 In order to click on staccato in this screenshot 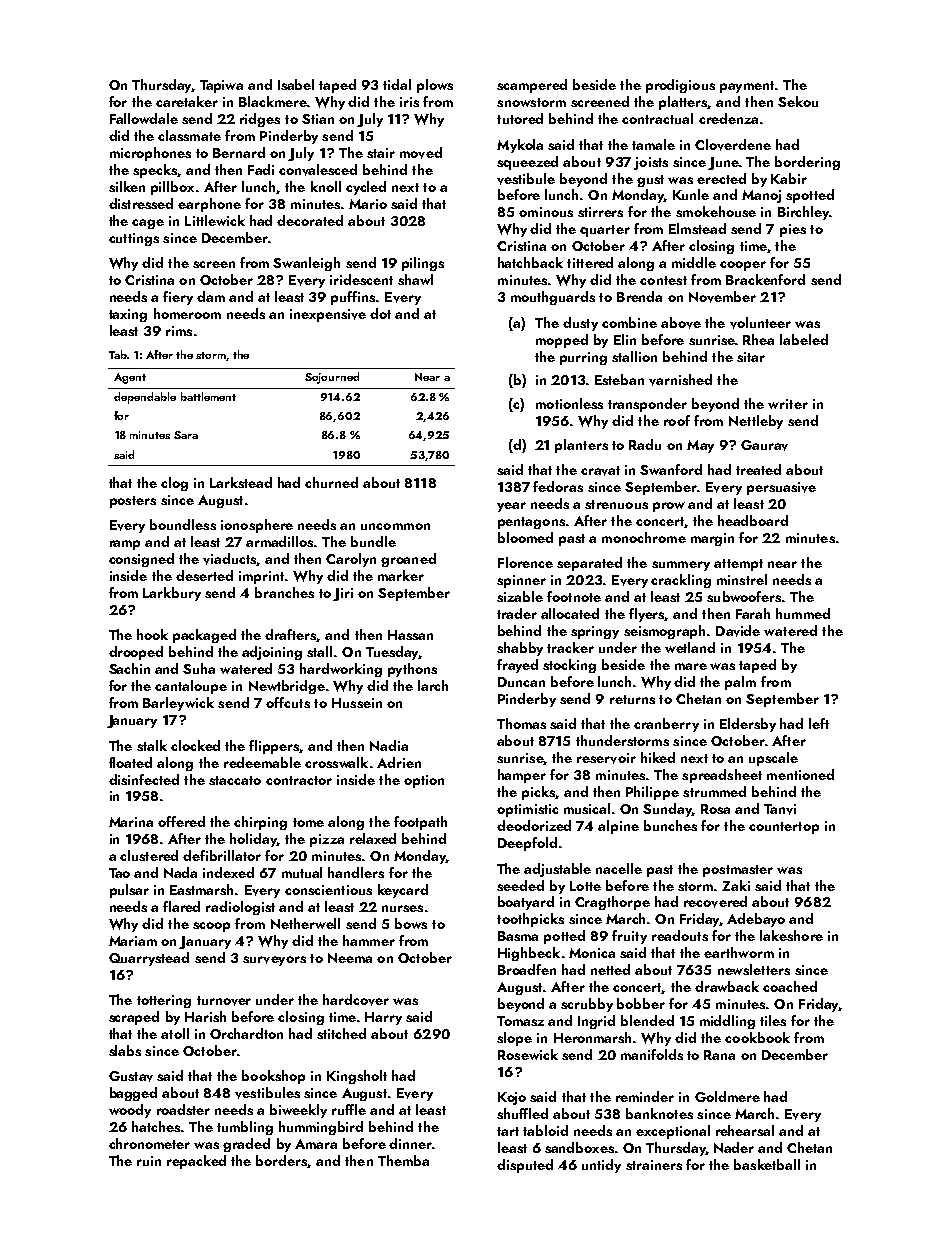, I will do `click(235, 780)`.
